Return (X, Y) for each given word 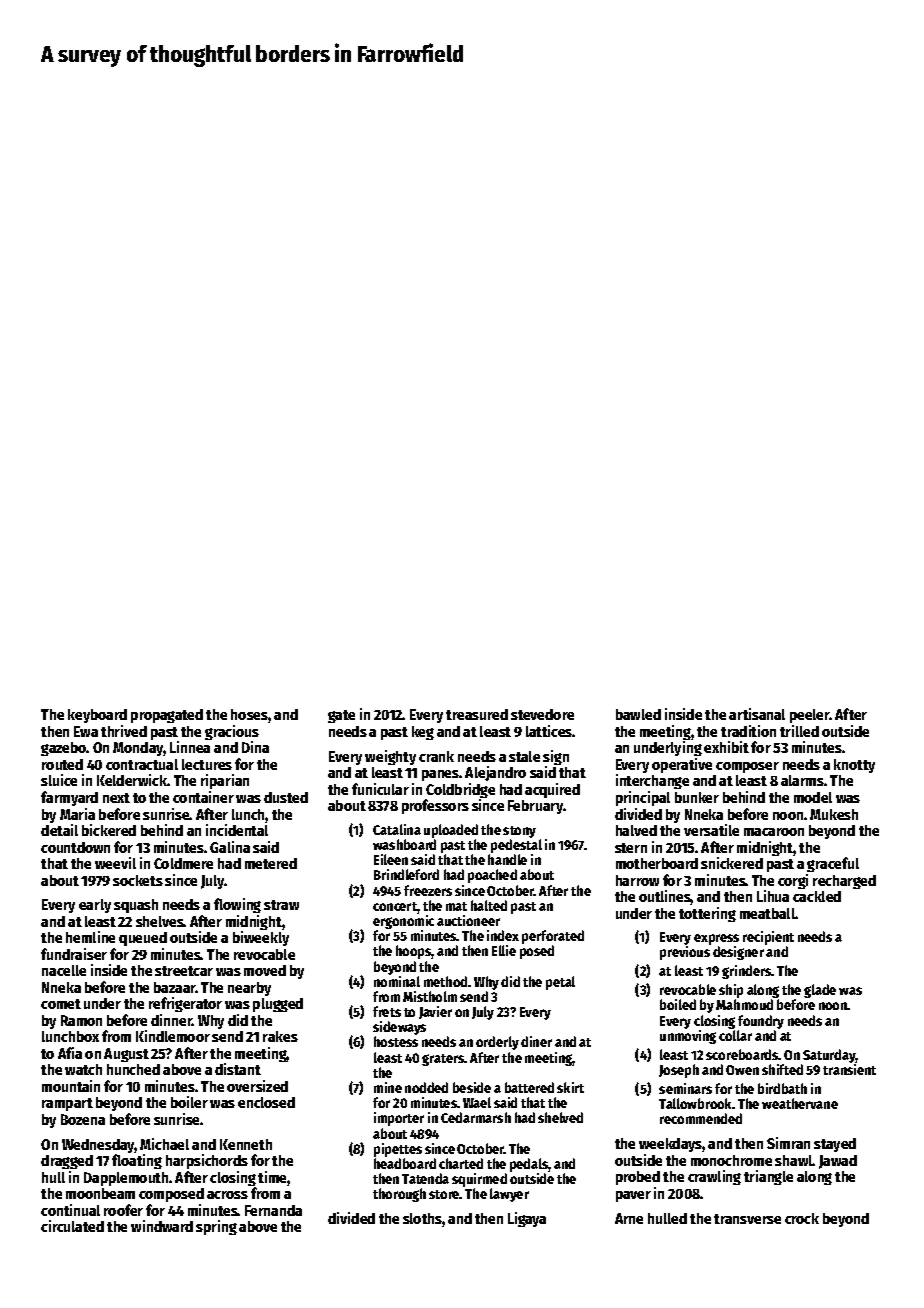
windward (162, 1226)
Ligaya (527, 1219)
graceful (833, 864)
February (536, 807)
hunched (133, 1069)
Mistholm (430, 996)
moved (265, 970)
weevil (115, 863)
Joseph (679, 1071)
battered (529, 1087)
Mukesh (834, 814)
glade (820, 991)
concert (395, 906)
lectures (207, 764)
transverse (747, 1219)
